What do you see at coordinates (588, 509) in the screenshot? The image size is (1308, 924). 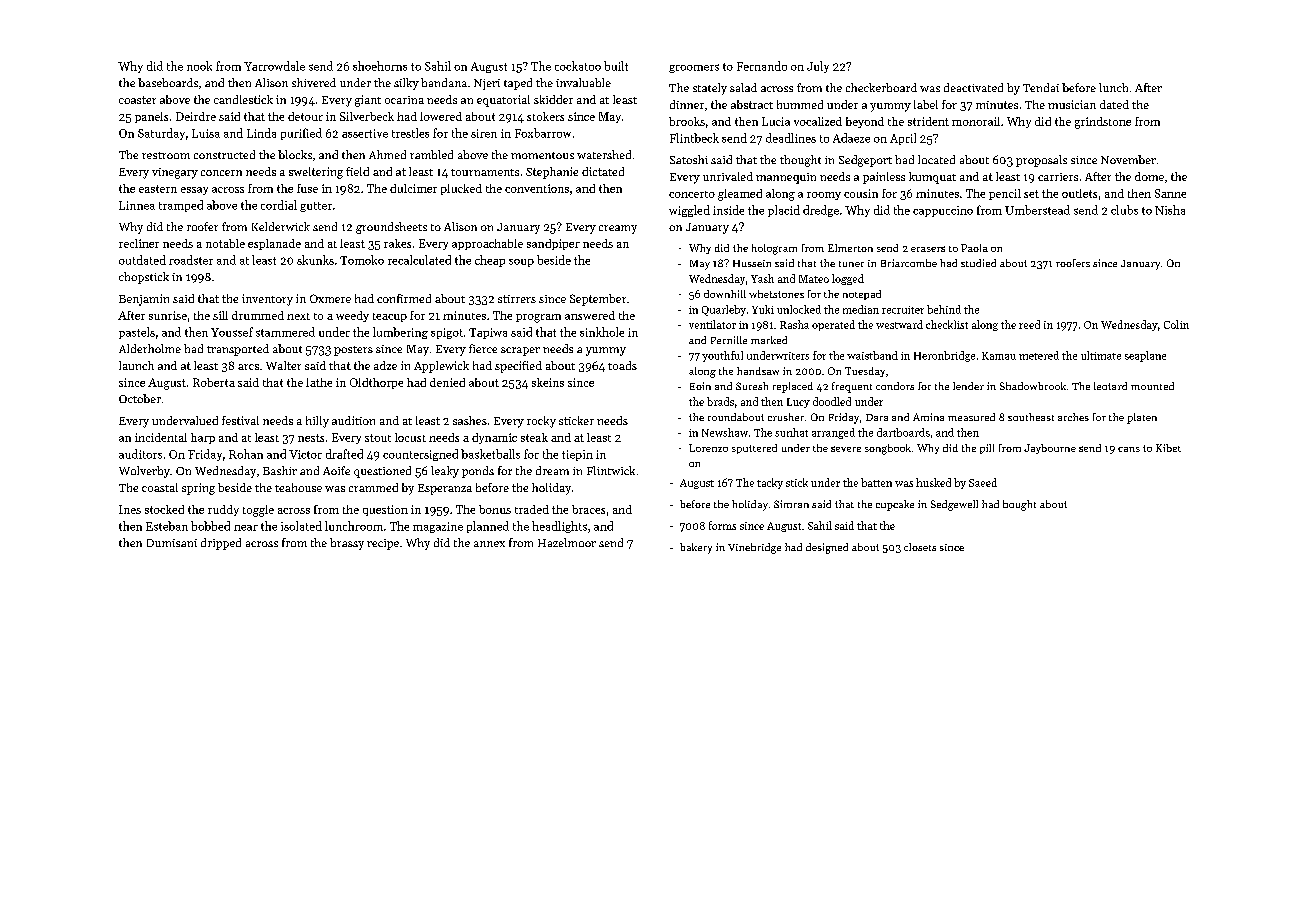 I see `braces` at bounding box center [588, 509].
